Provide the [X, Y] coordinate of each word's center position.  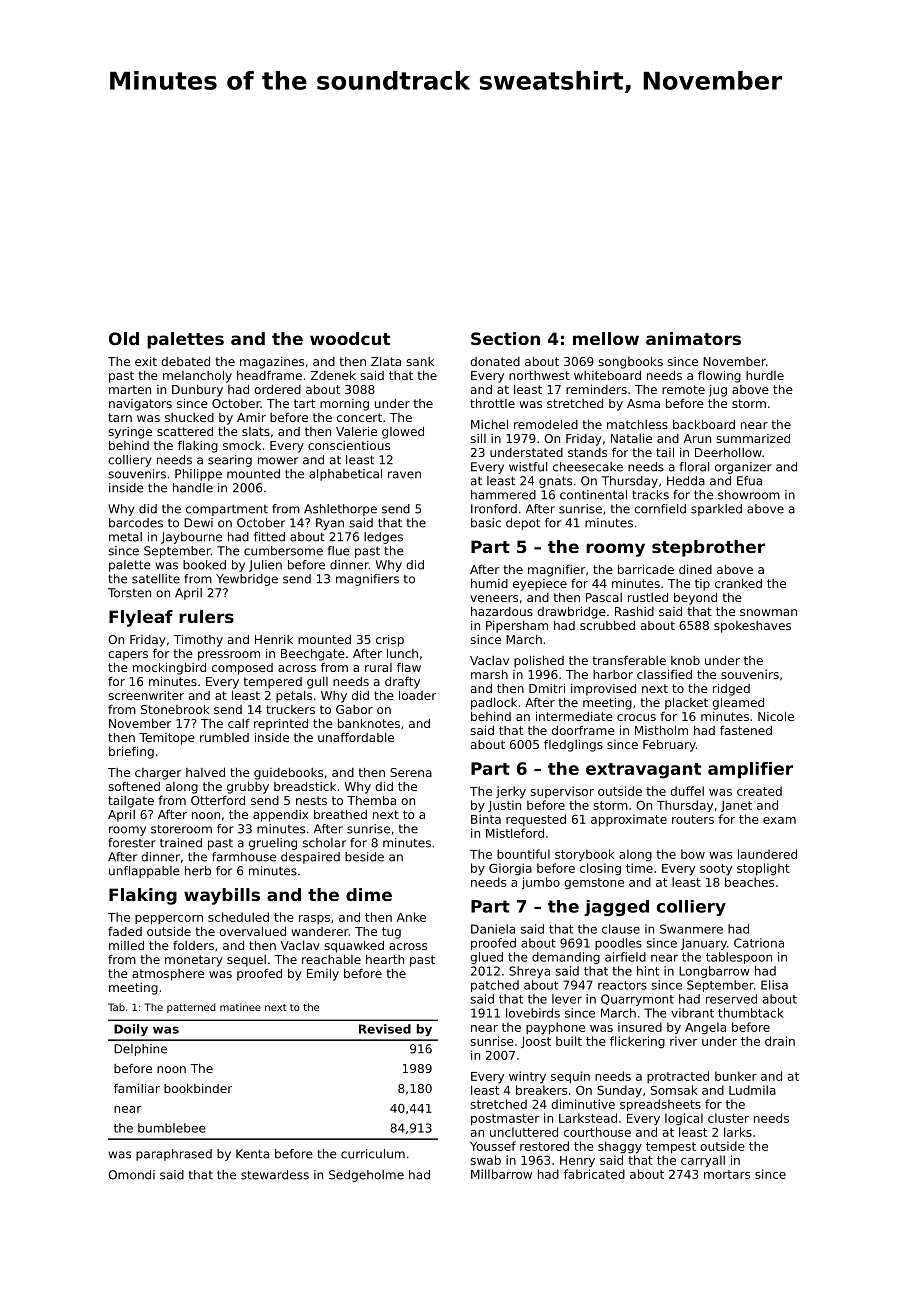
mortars [727, 1174]
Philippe [198, 475]
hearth [385, 959]
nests [311, 800]
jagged [616, 908]
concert [359, 417]
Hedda [686, 481]
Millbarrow [501, 1174]
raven [404, 475]
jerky [511, 792]
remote [683, 389]
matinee [240, 1007]
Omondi [131, 1175]
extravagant [643, 771]
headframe [269, 375]
